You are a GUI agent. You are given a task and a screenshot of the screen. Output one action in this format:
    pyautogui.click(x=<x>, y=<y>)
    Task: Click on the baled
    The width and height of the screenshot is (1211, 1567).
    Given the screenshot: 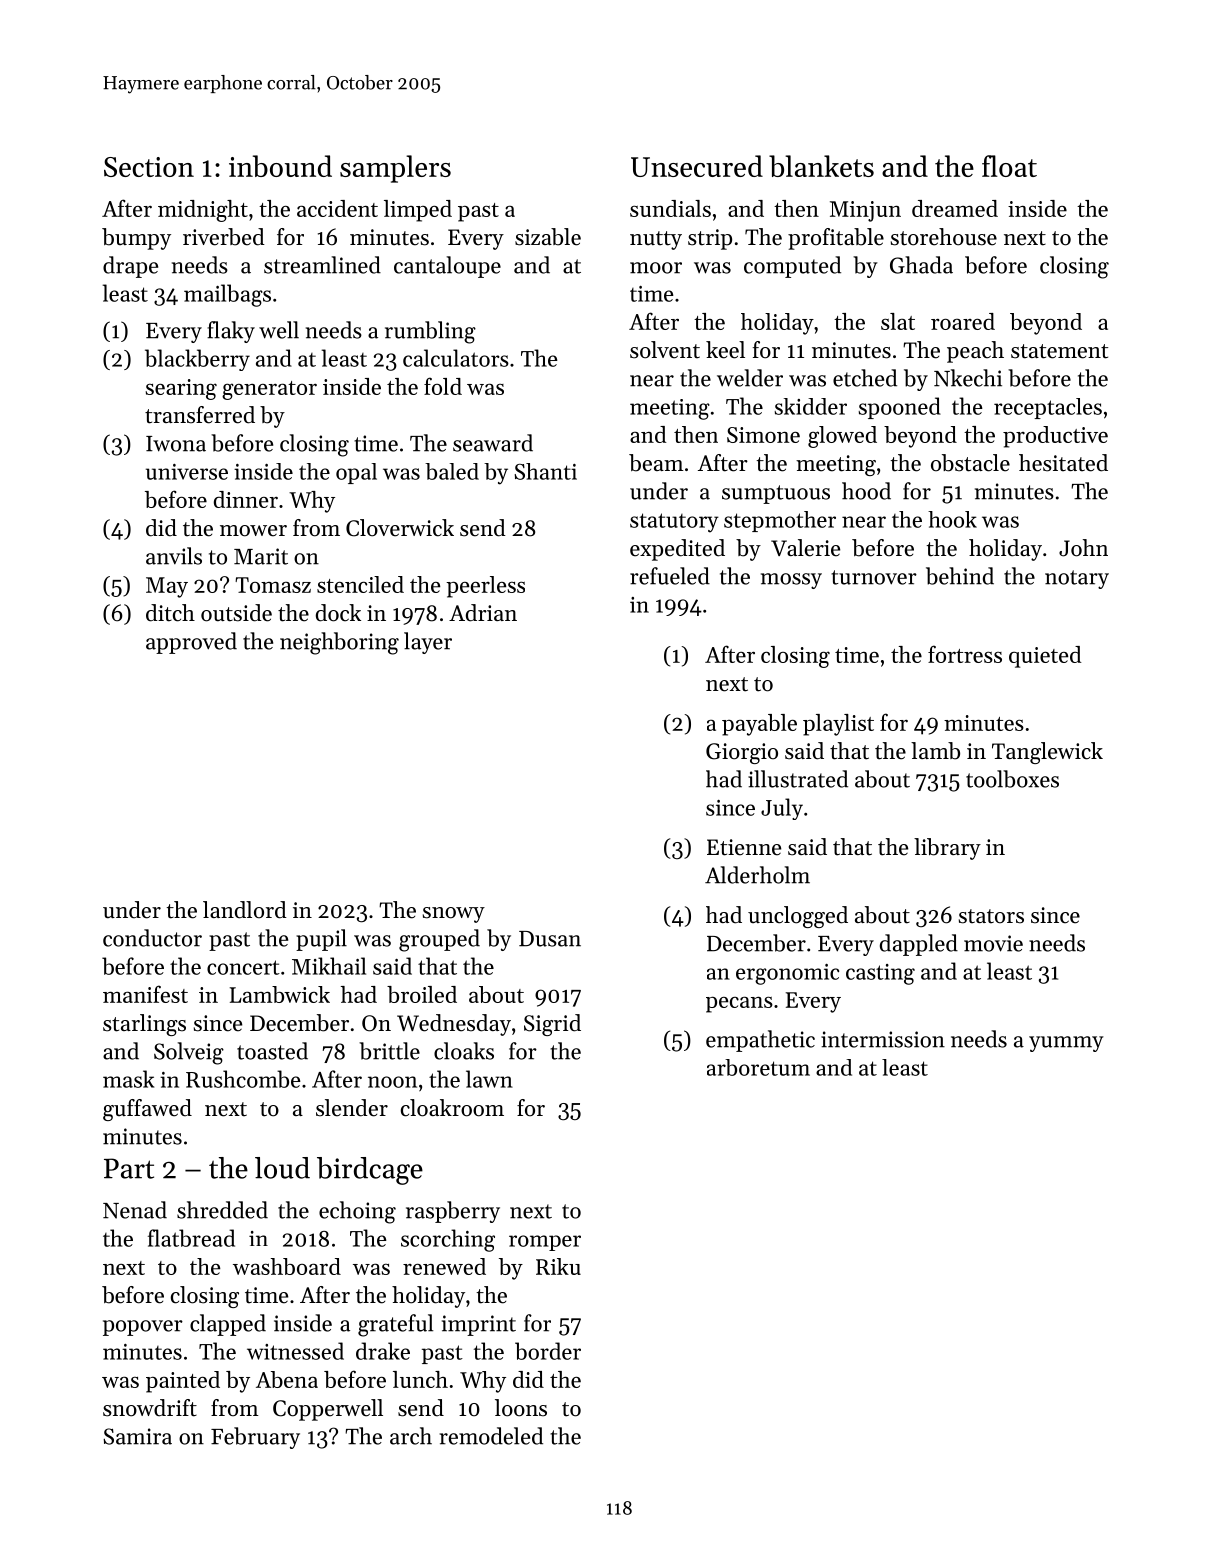 What is the action you would take?
    pyautogui.click(x=452, y=471)
